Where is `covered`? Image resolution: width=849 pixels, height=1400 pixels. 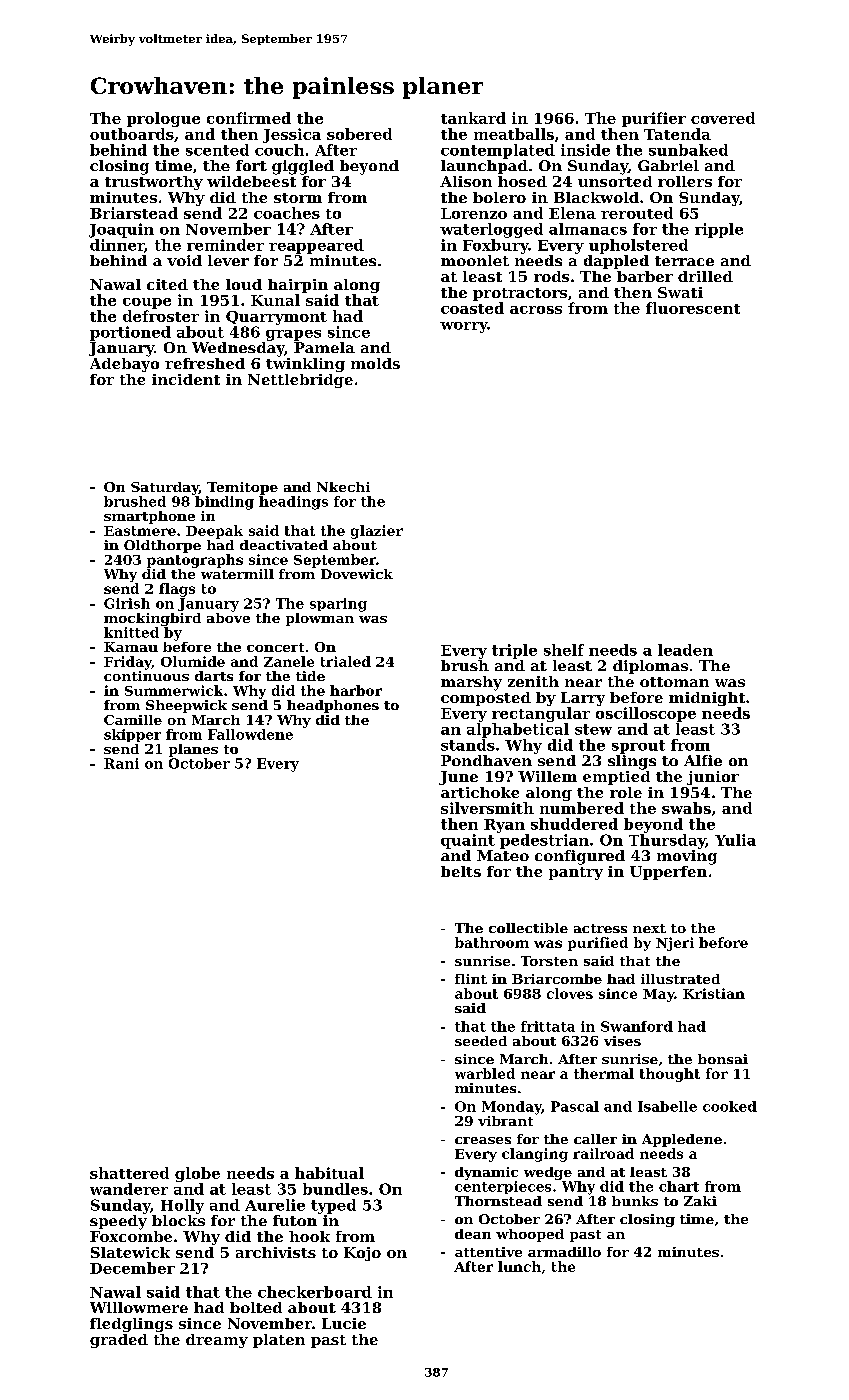
covered is located at coordinates (723, 118).
